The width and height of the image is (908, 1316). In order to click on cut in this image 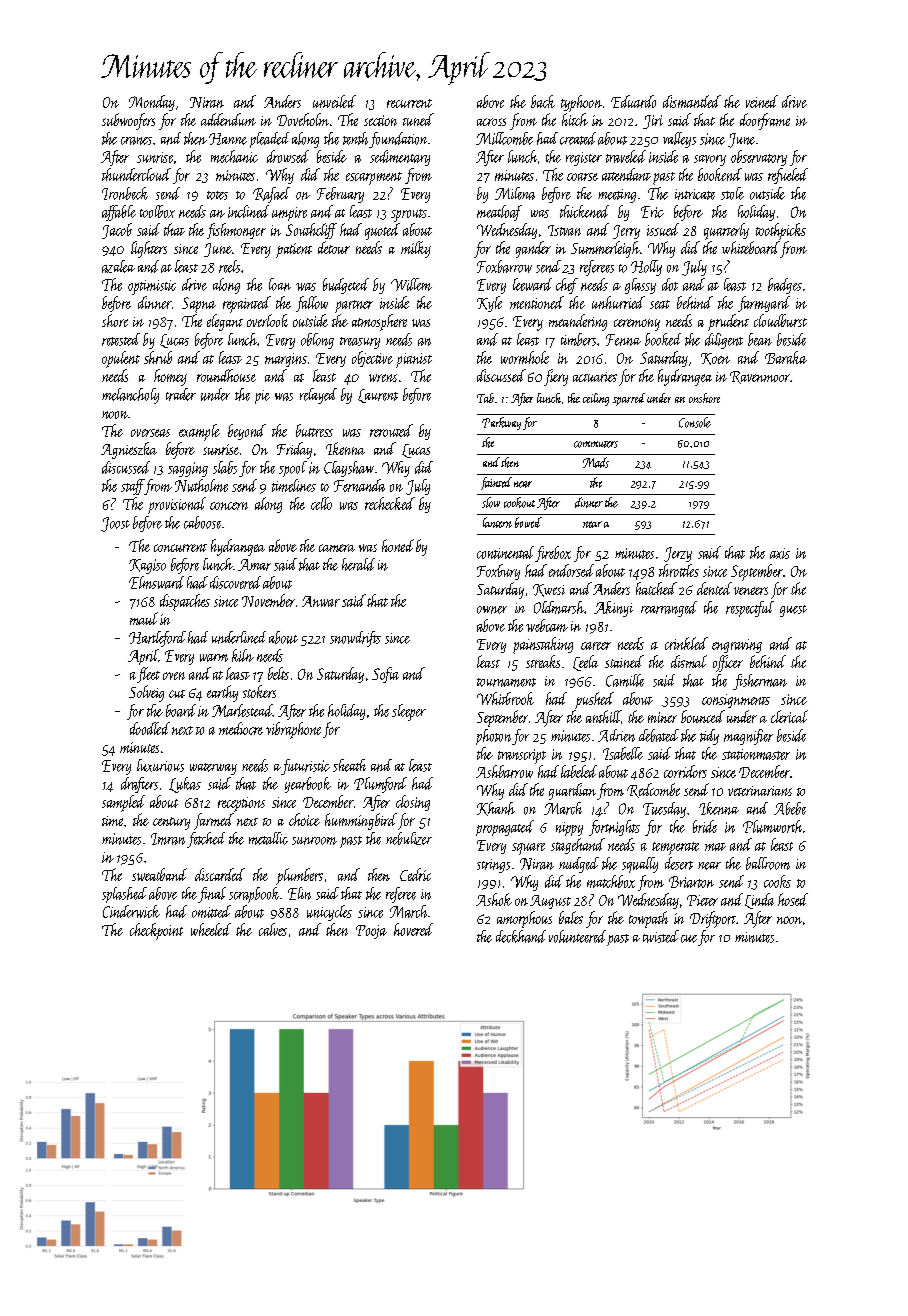, I will do `click(177, 694)`.
